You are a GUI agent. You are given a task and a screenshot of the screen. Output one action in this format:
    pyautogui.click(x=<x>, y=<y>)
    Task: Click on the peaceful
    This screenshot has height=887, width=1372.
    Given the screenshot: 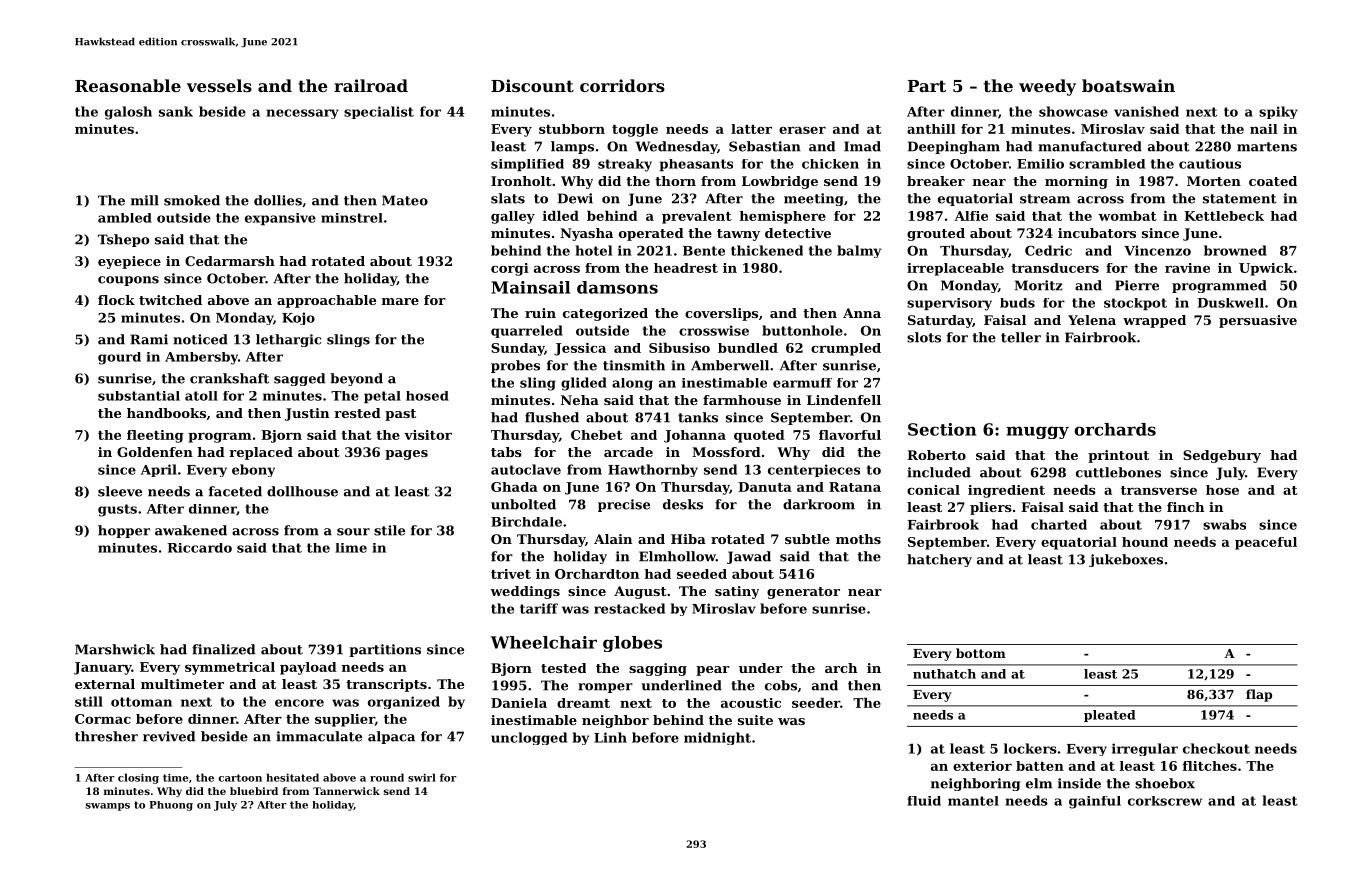 What is the action you would take?
    pyautogui.click(x=1266, y=543)
